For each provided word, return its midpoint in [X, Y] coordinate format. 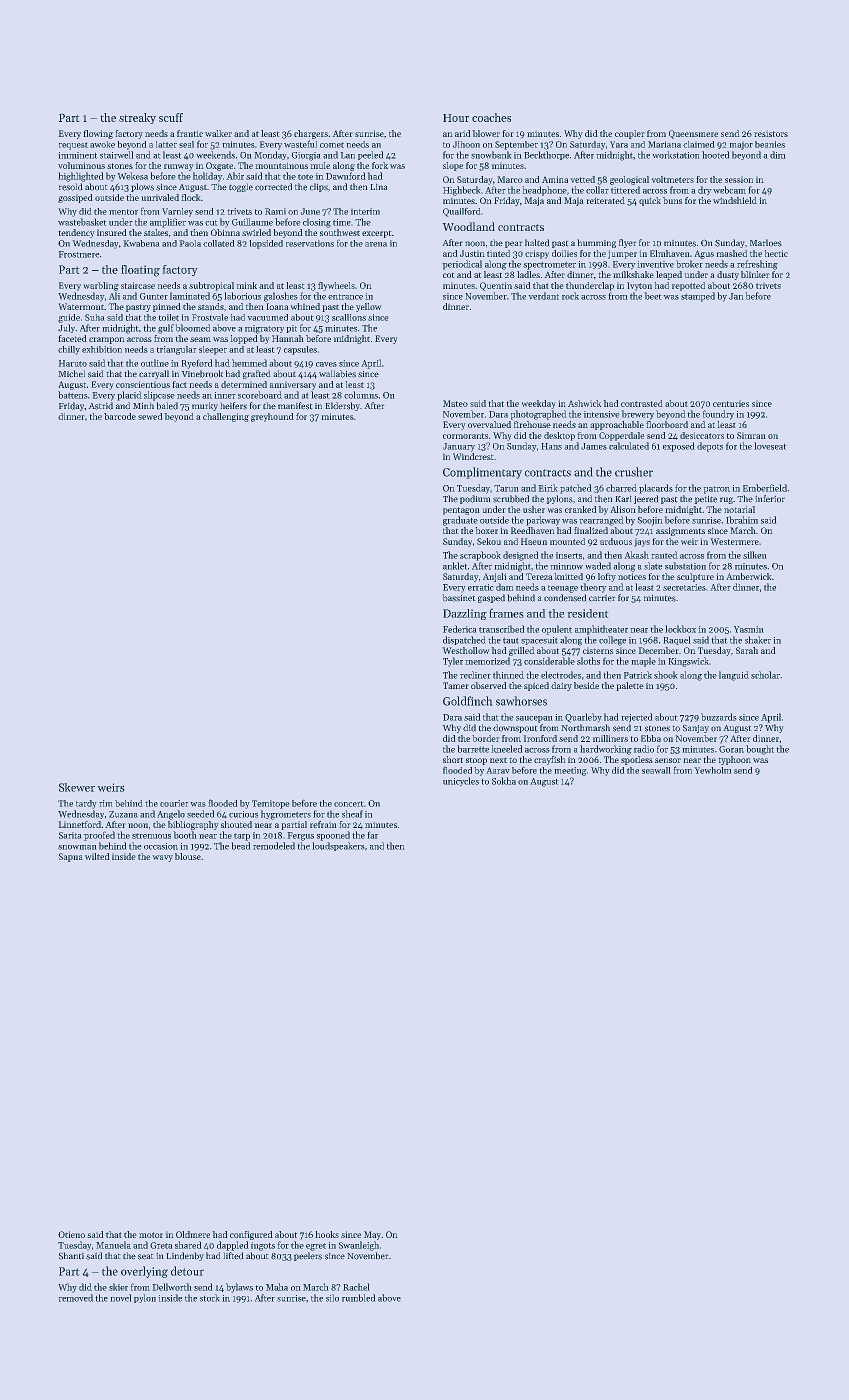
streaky [137, 118]
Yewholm [713, 770]
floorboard [667, 424]
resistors [771, 133]
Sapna [70, 857]
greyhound [272, 417]
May [372, 1235]
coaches [491, 117]
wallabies [337, 374]
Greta [161, 1245]
